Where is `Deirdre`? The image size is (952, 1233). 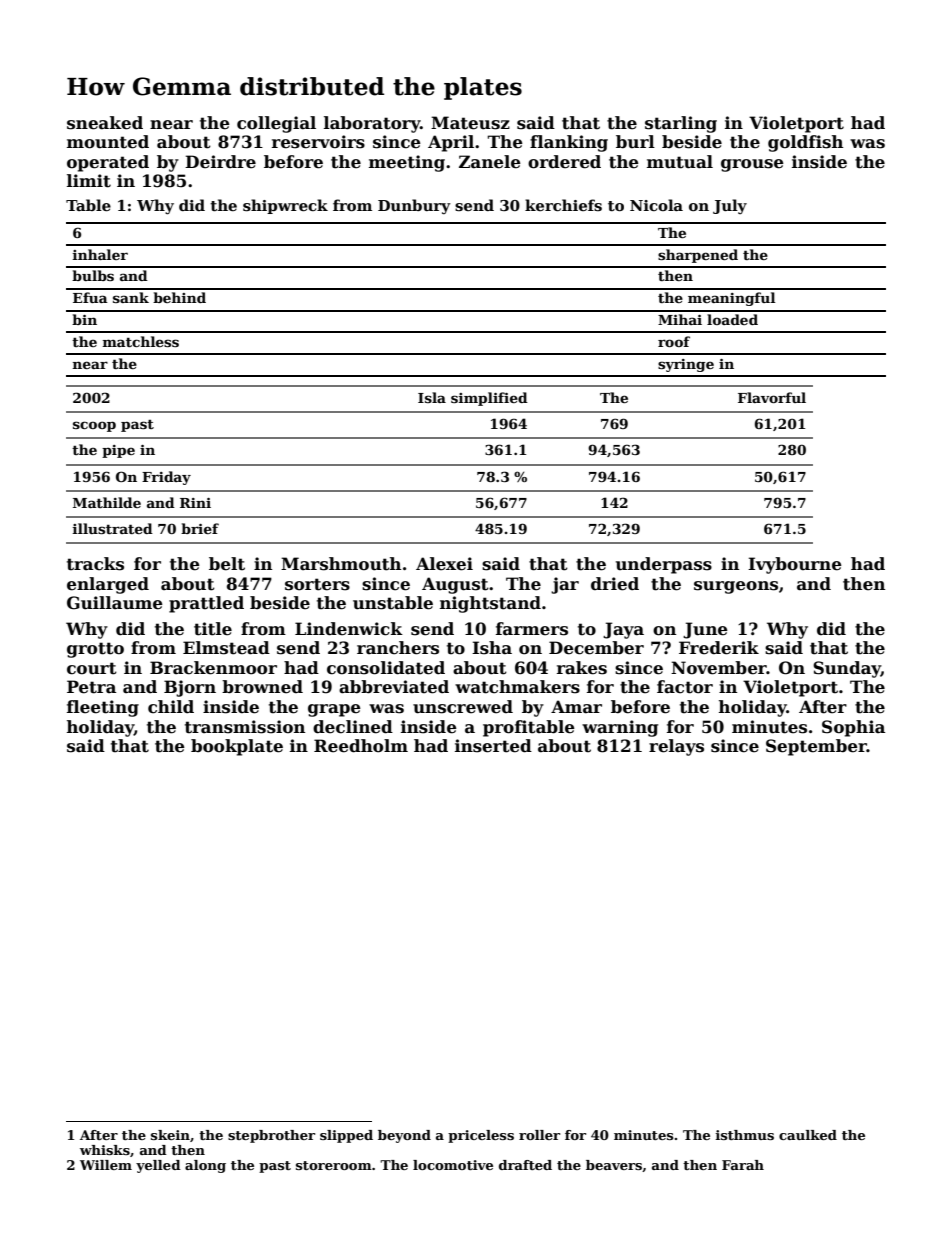 Deirdre is located at coordinates (220, 162).
